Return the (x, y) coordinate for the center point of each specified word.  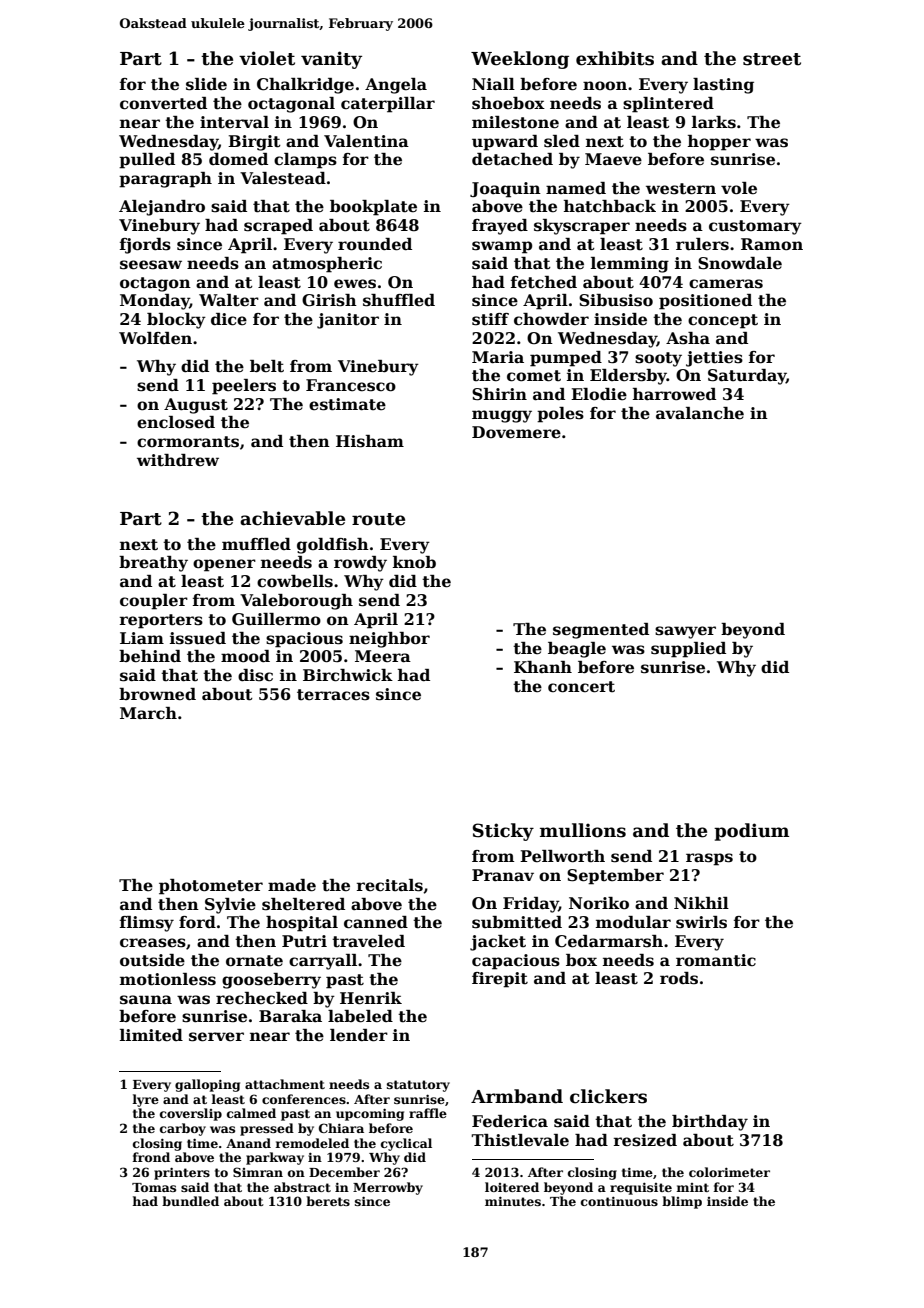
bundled (190, 1201)
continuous (619, 1201)
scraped (278, 227)
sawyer (685, 632)
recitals (390, 885)
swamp (502, 247)
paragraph (165, 180)
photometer (211, 887)
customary (755, 227)
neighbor (389, 640)
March (148, 713)
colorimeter (729, 1172)
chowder (551, 319)
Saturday (747, 377)
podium (751, 832)
